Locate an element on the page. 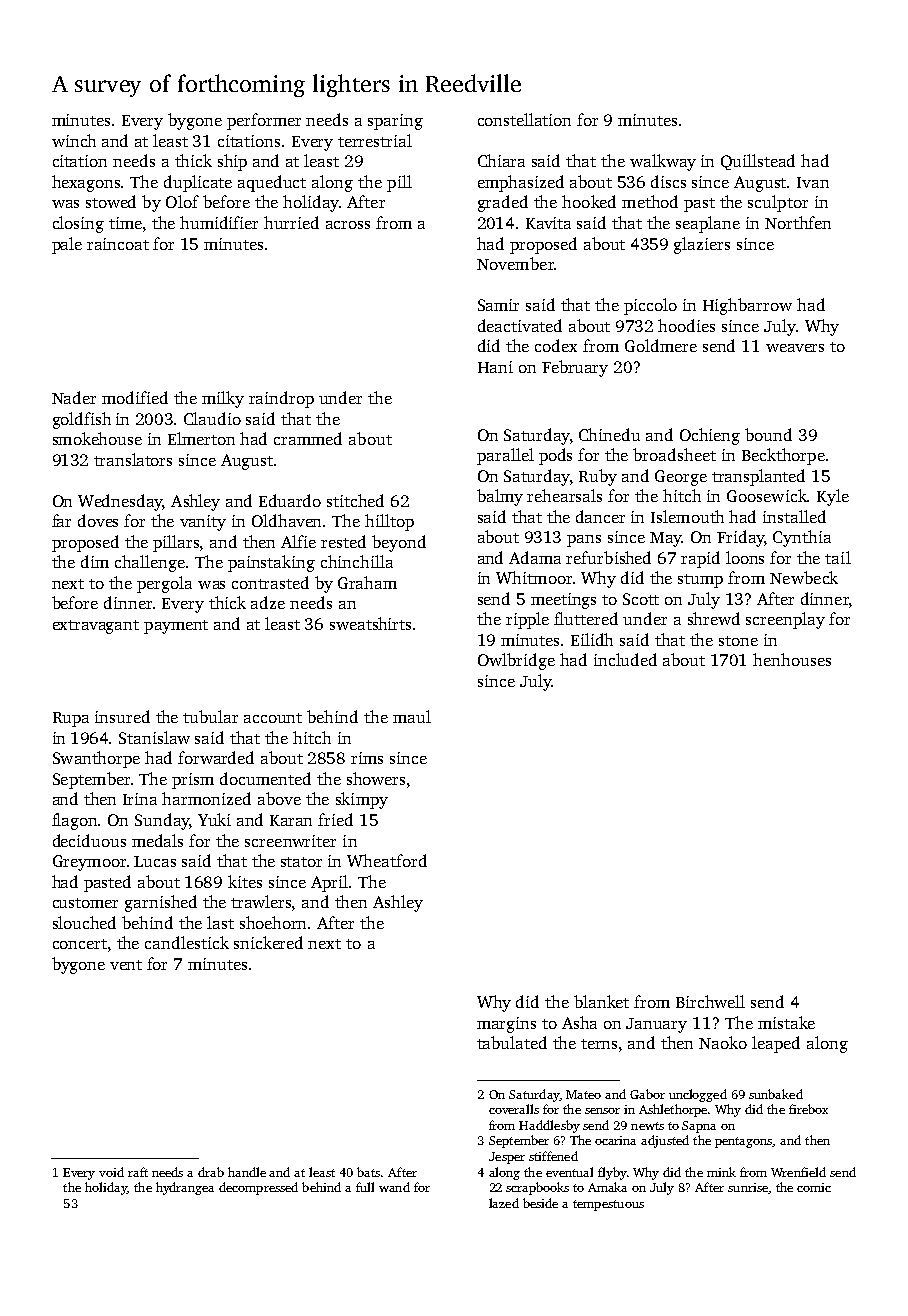 The image size is (908, 1316). void is located at coordinates (111, 1172).
